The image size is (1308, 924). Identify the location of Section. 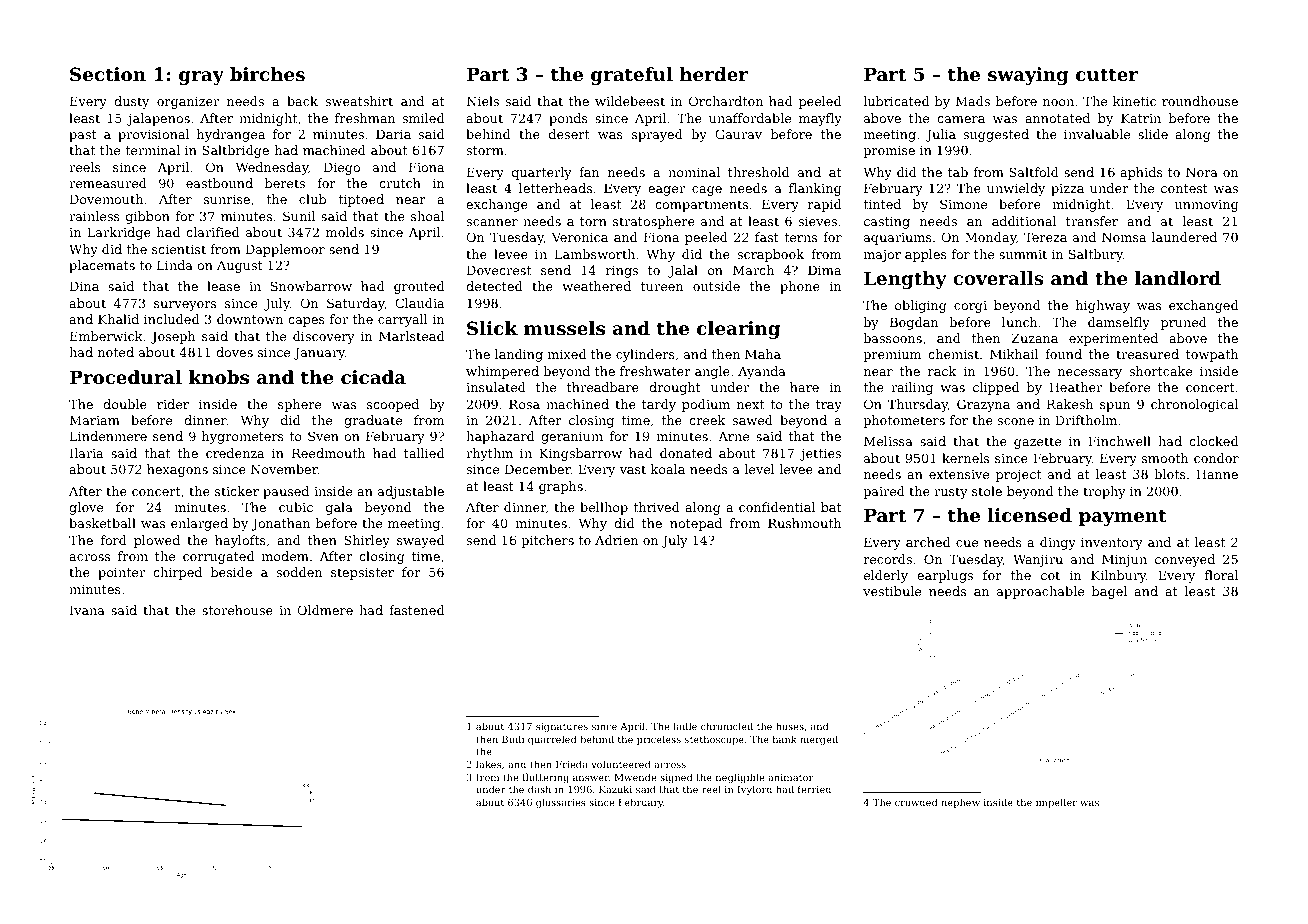
(108, 74).
